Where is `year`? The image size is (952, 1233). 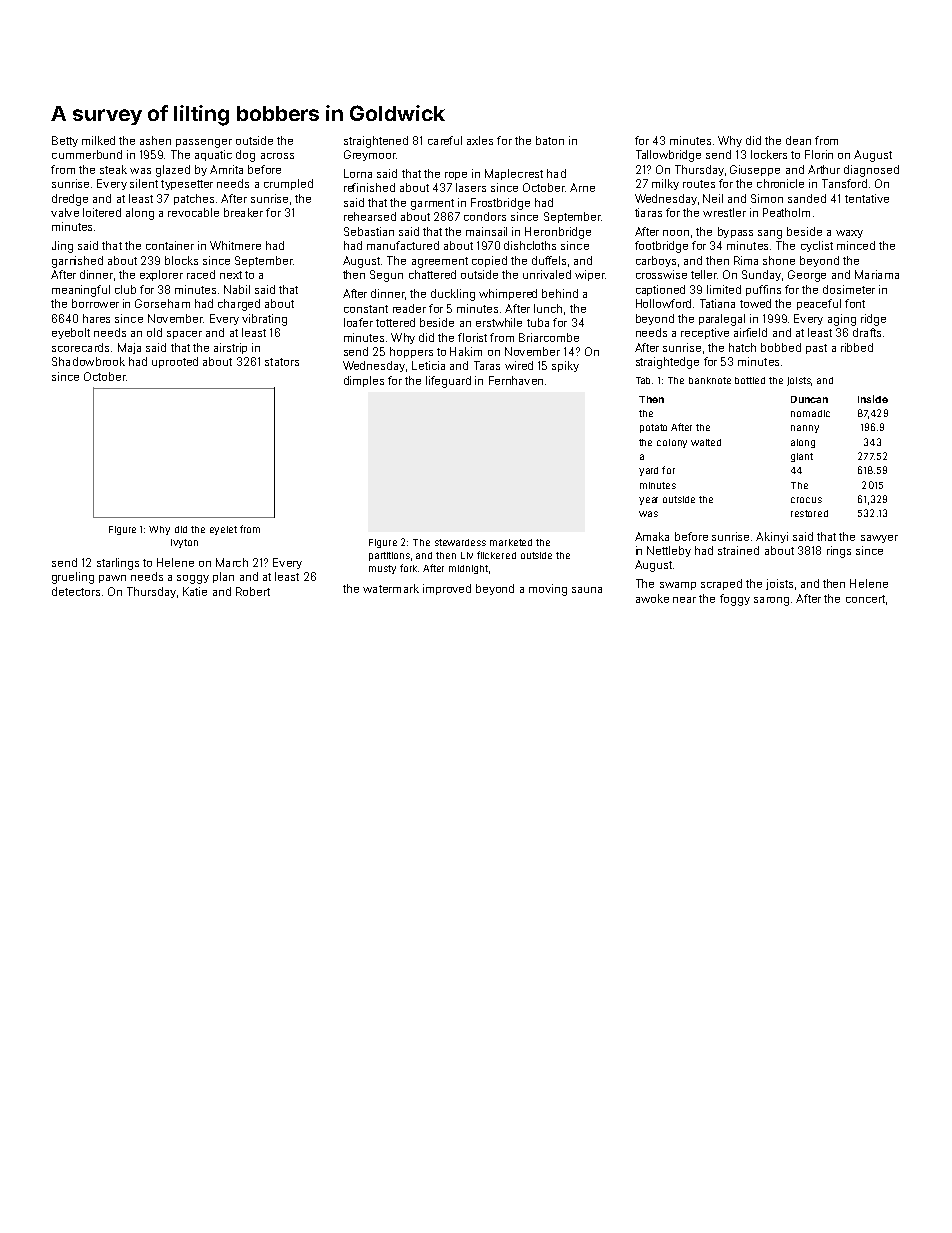 year is located at coordinates (648, 501).
